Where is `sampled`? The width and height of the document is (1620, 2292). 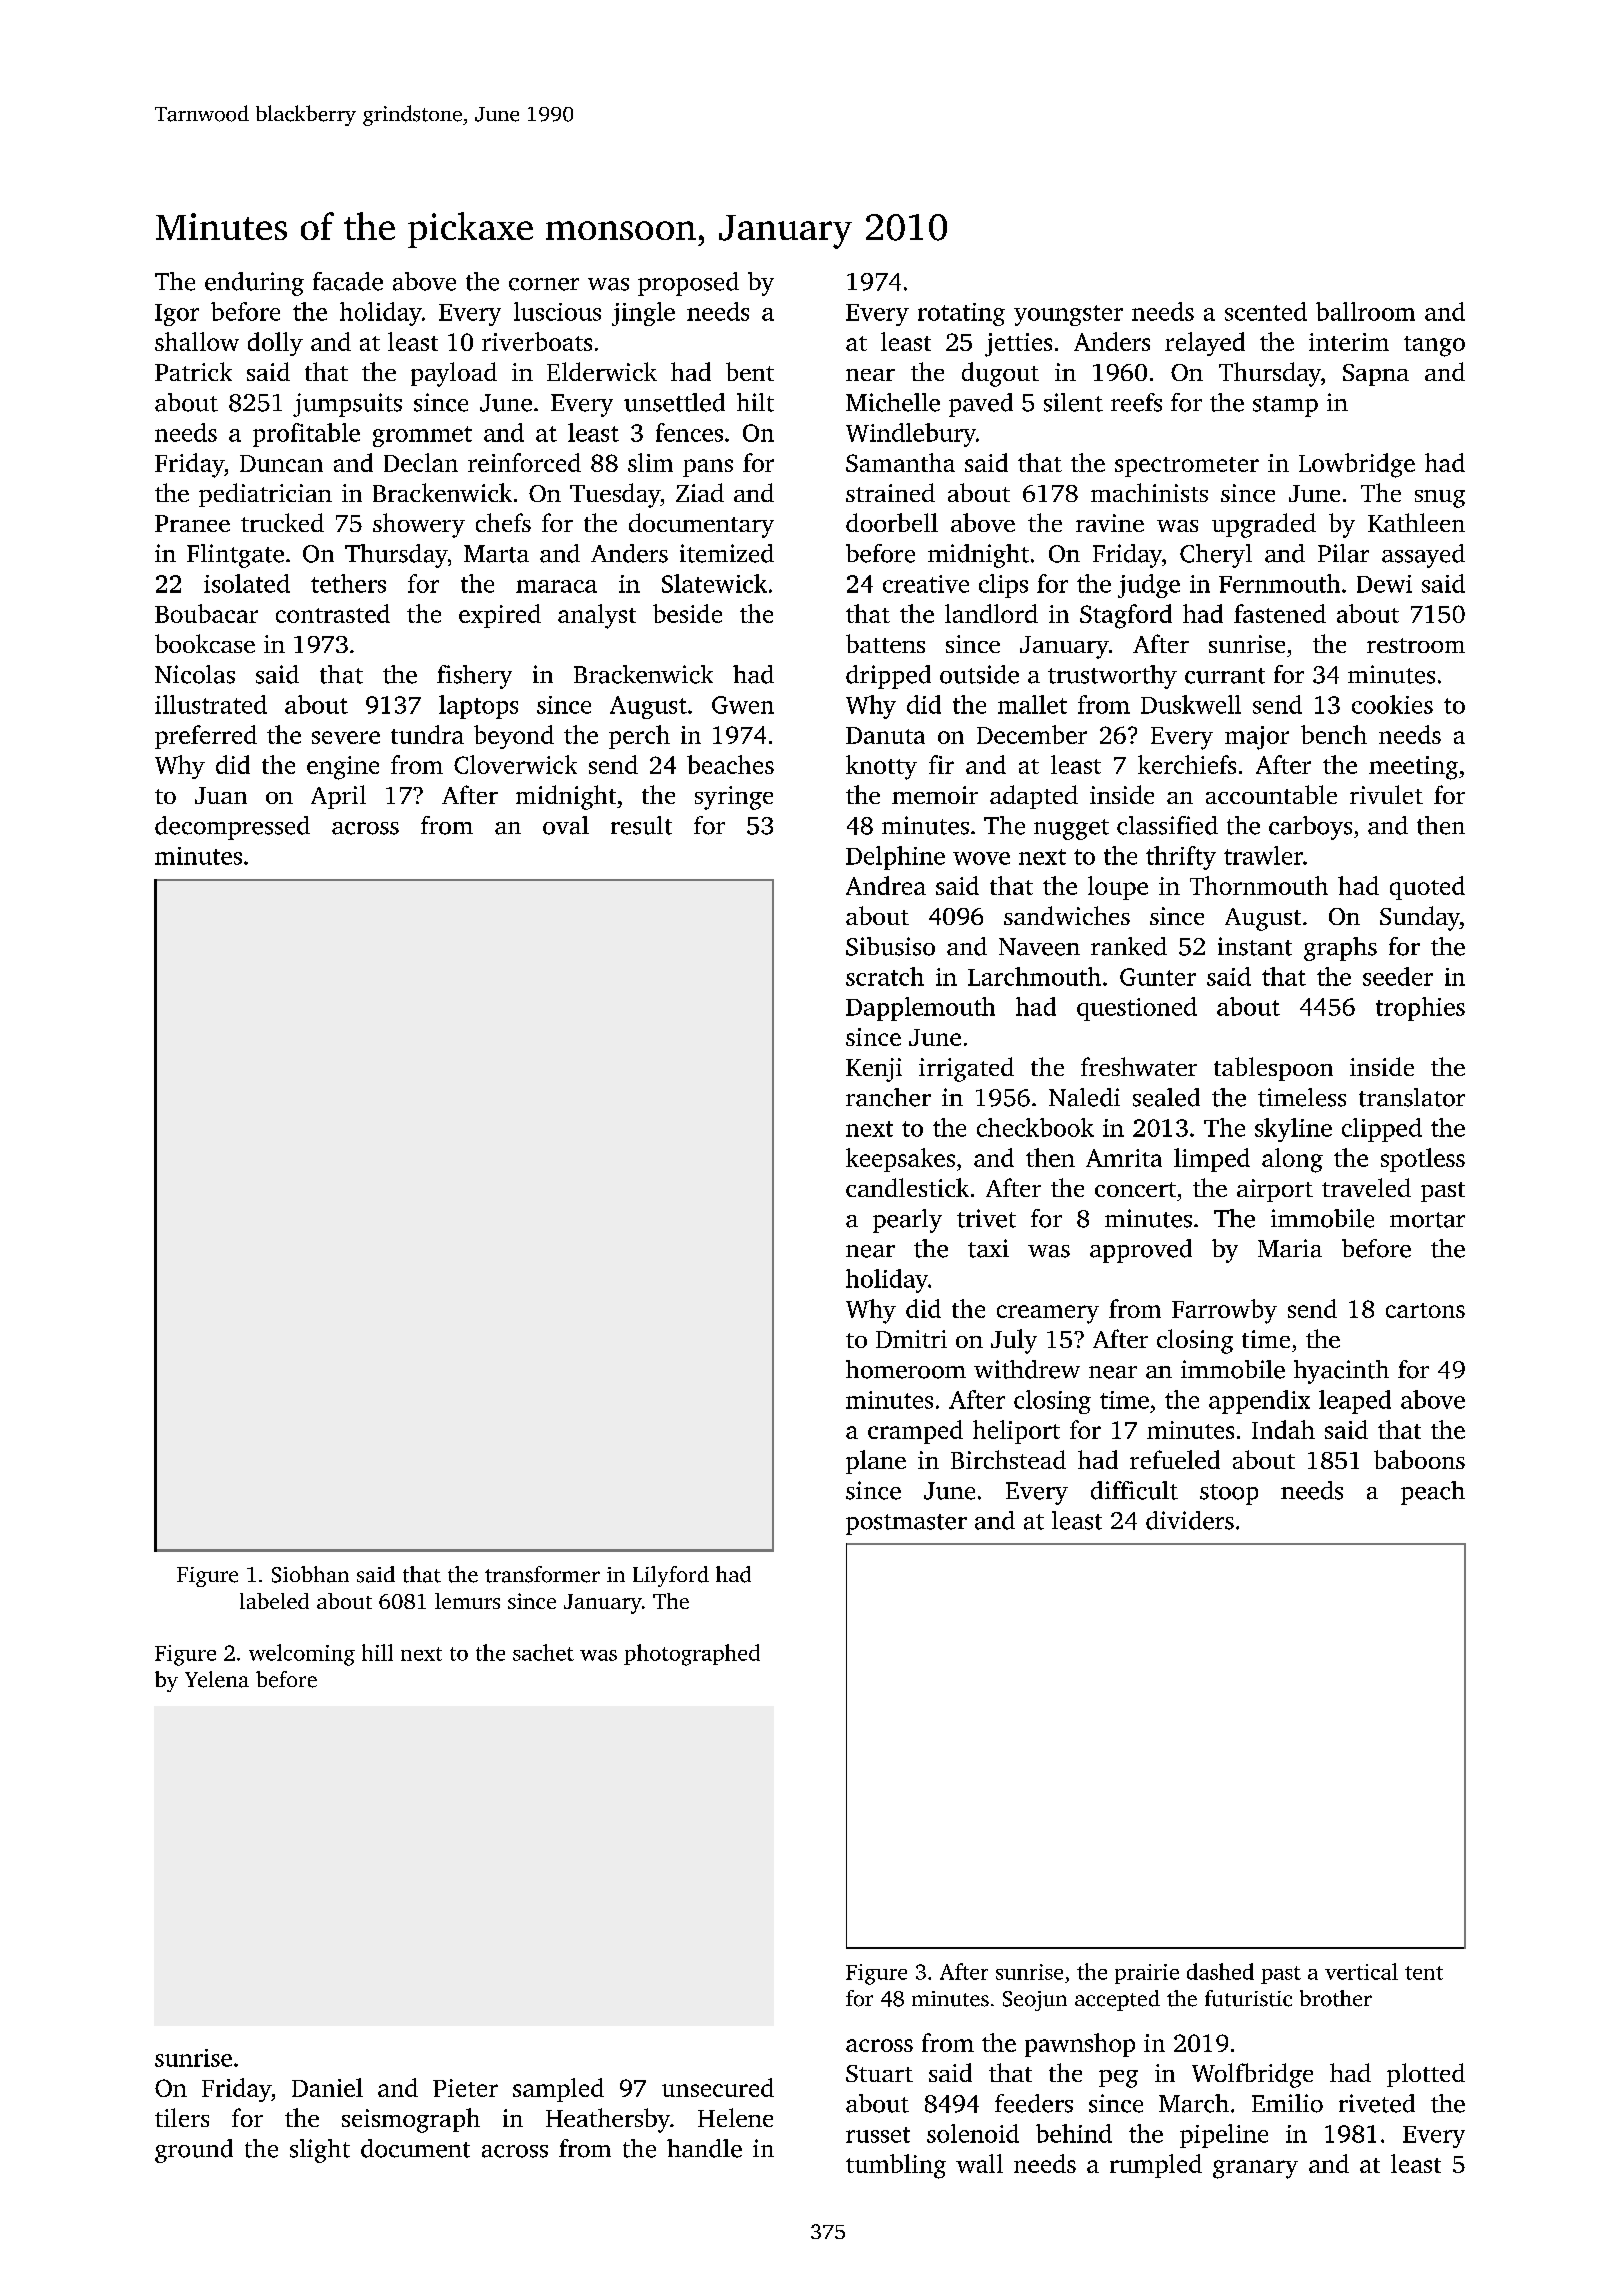
sampled is located at coordinates (558, 2090).
